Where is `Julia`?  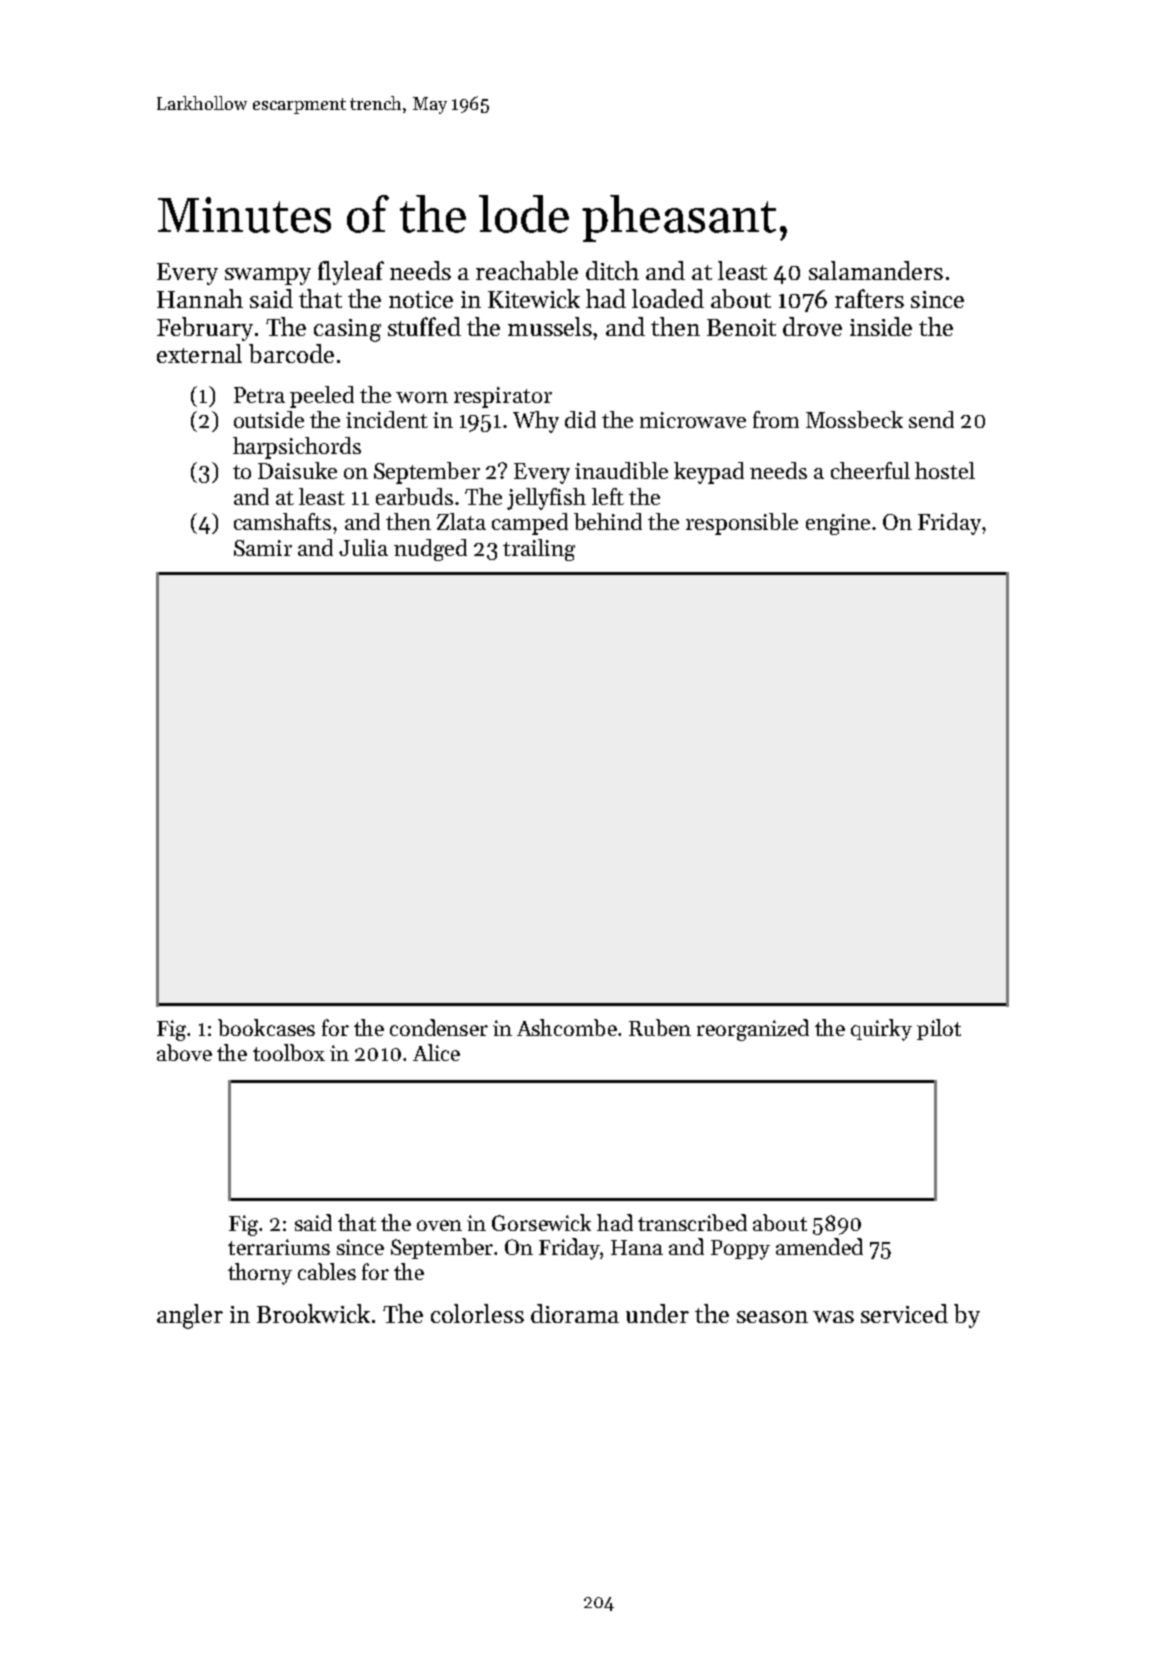
Julia is located at coordinates (363, 547).
